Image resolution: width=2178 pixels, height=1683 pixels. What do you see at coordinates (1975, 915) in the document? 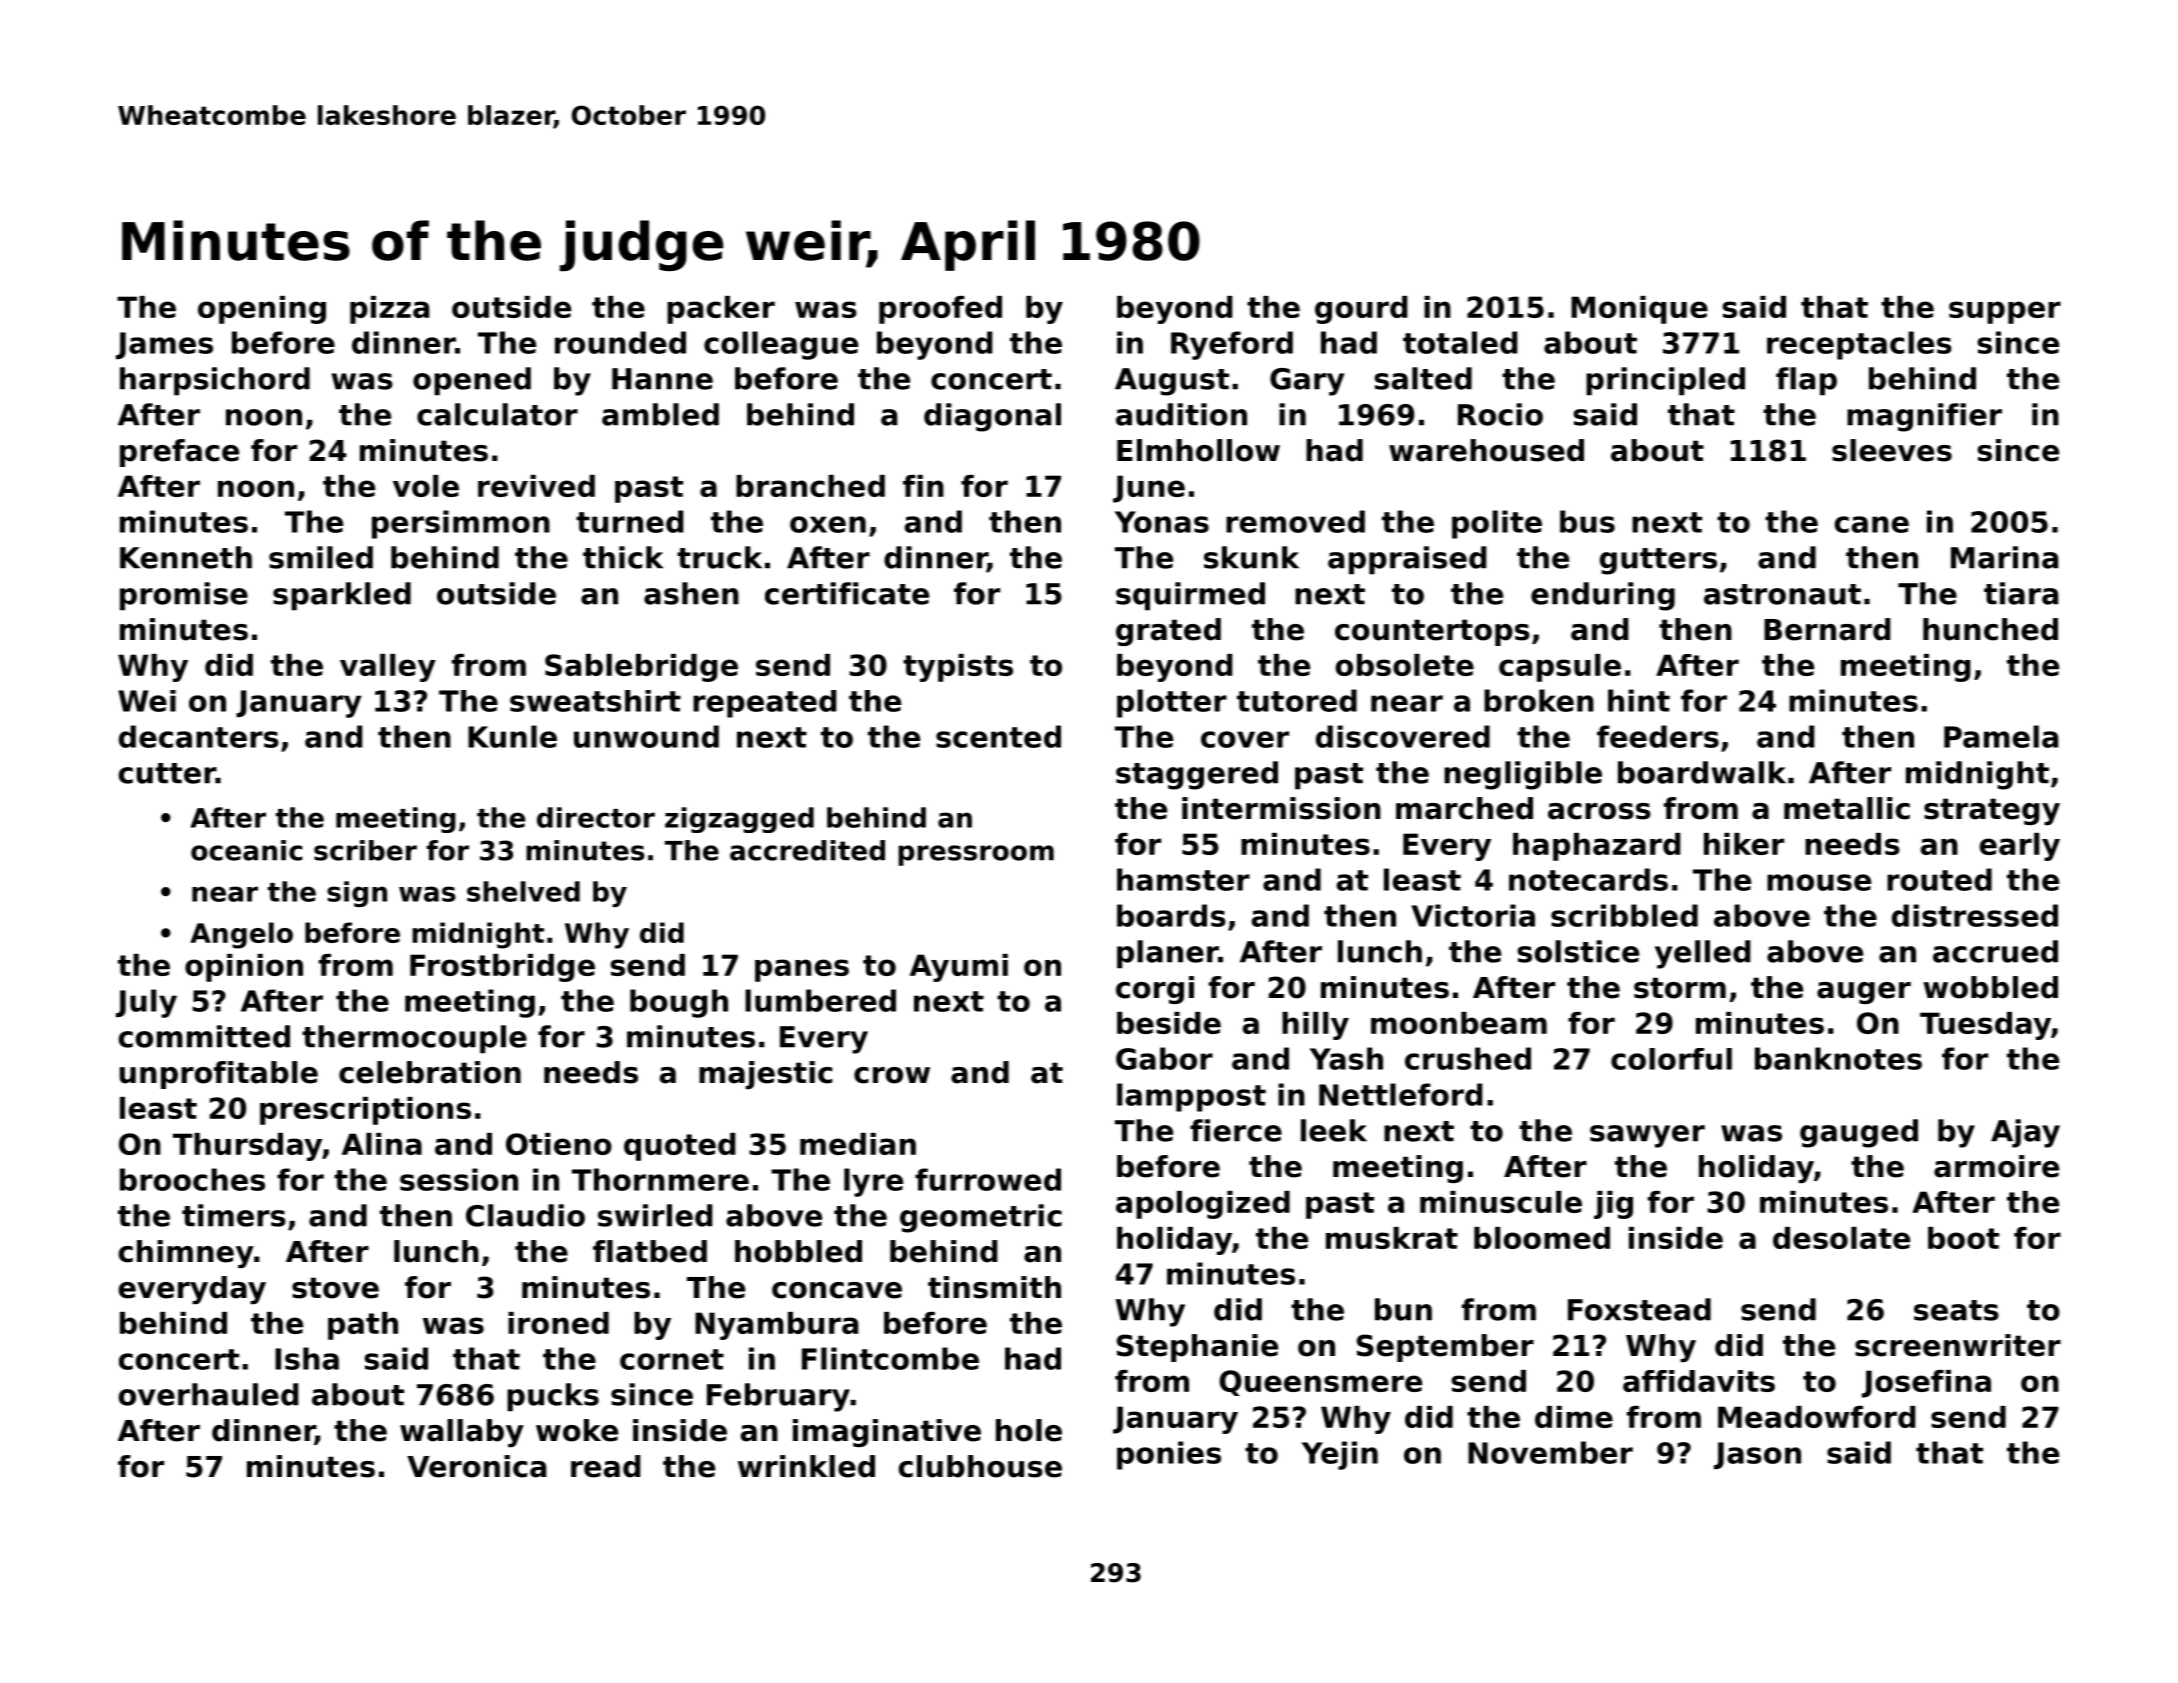
I see `distressed` at bounding box center [1975, 915].
